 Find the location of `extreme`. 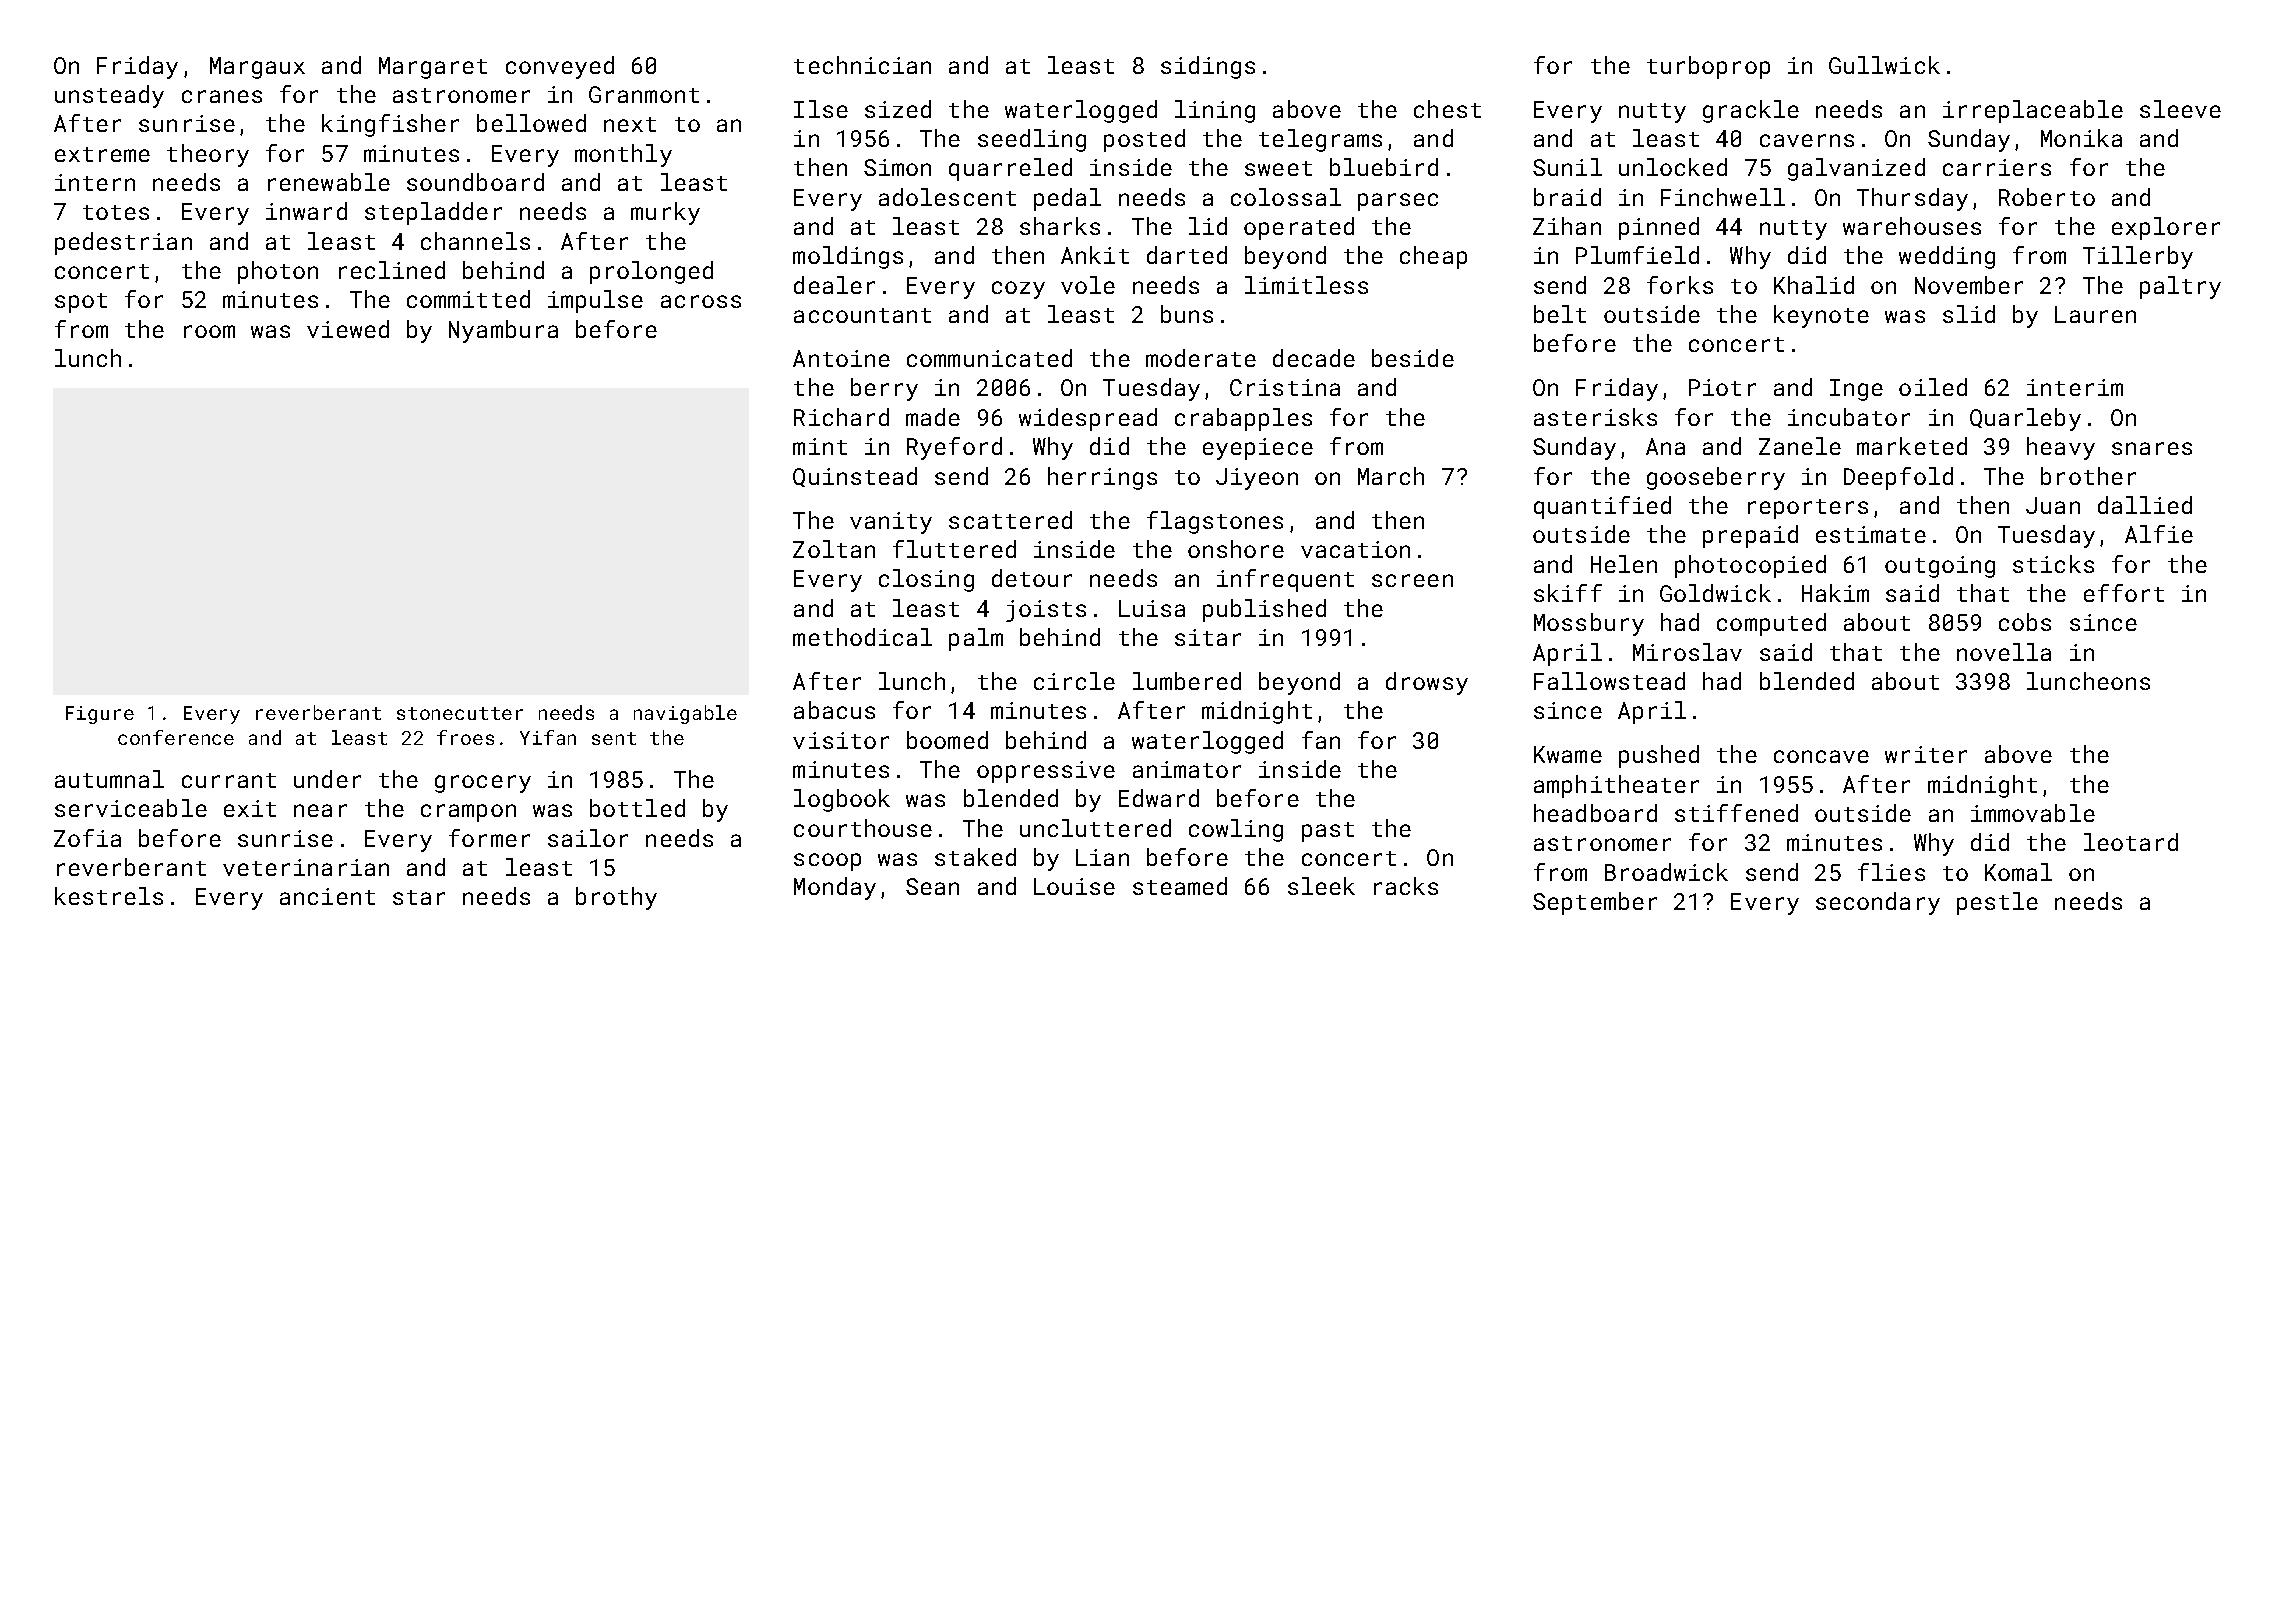

extreme is located at coordinates (102, 154).
